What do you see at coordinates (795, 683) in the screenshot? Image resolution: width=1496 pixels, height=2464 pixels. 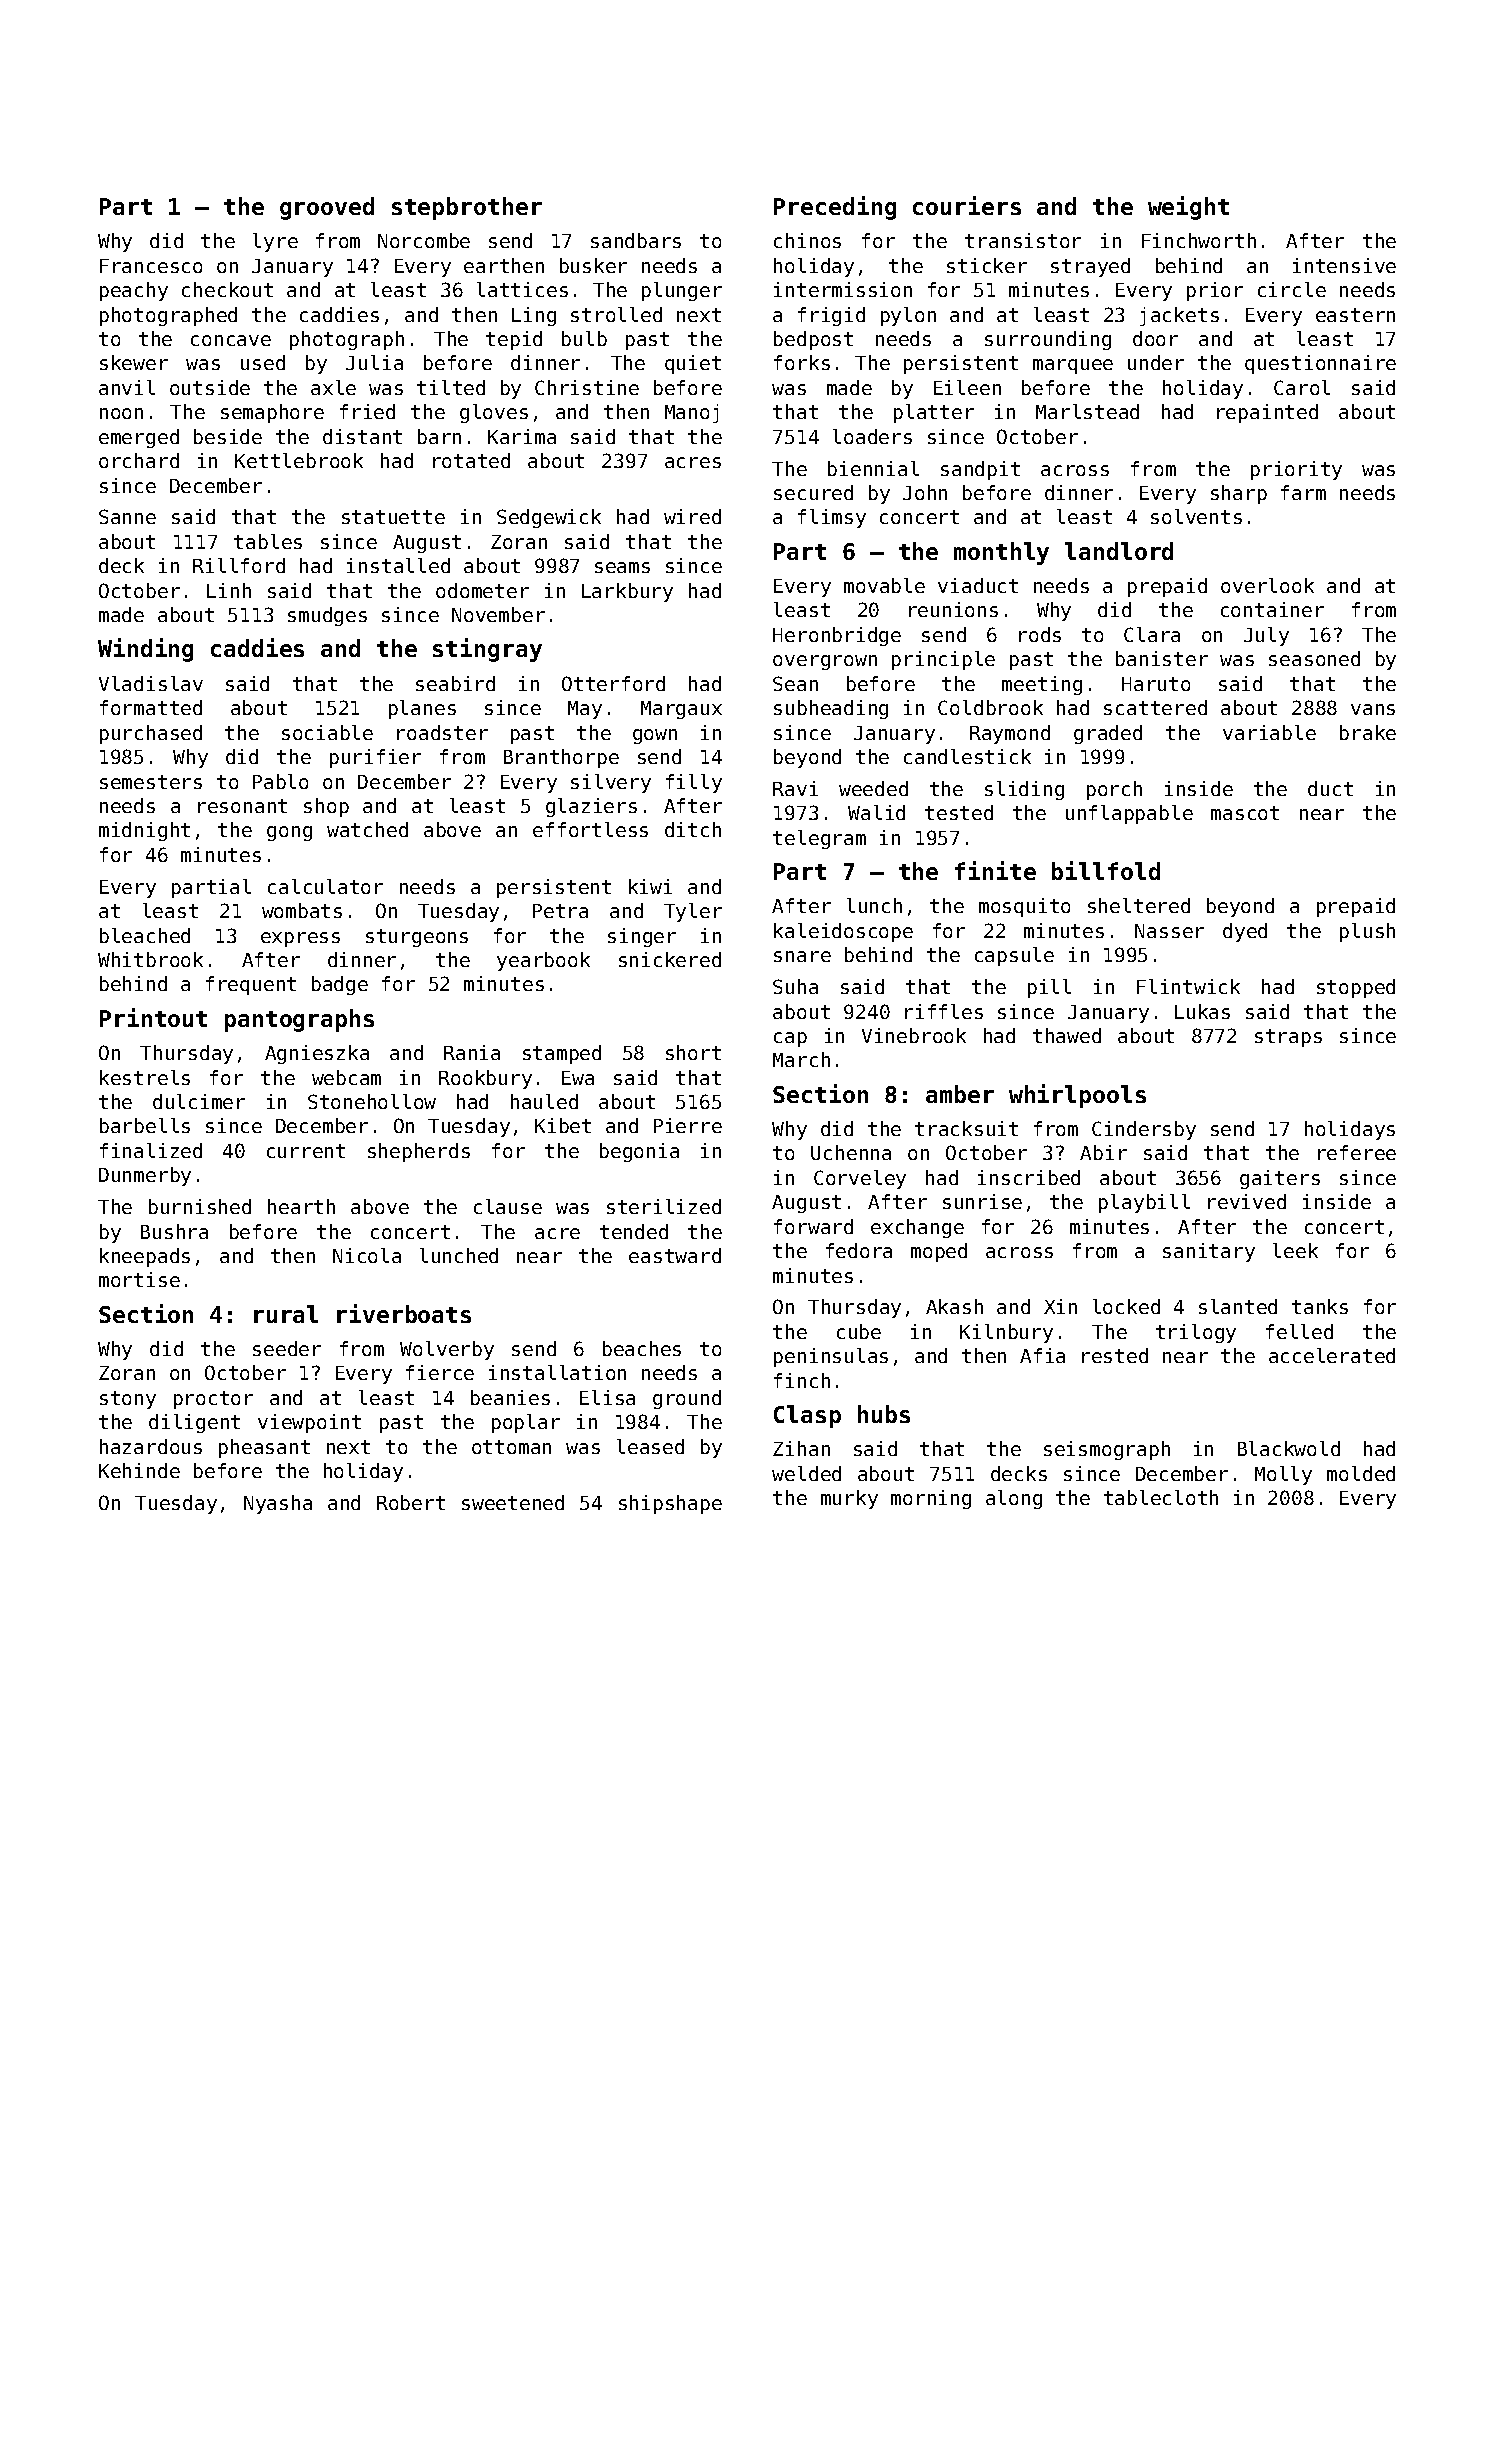 I see `Sean` at bounding box center [795, 683].
